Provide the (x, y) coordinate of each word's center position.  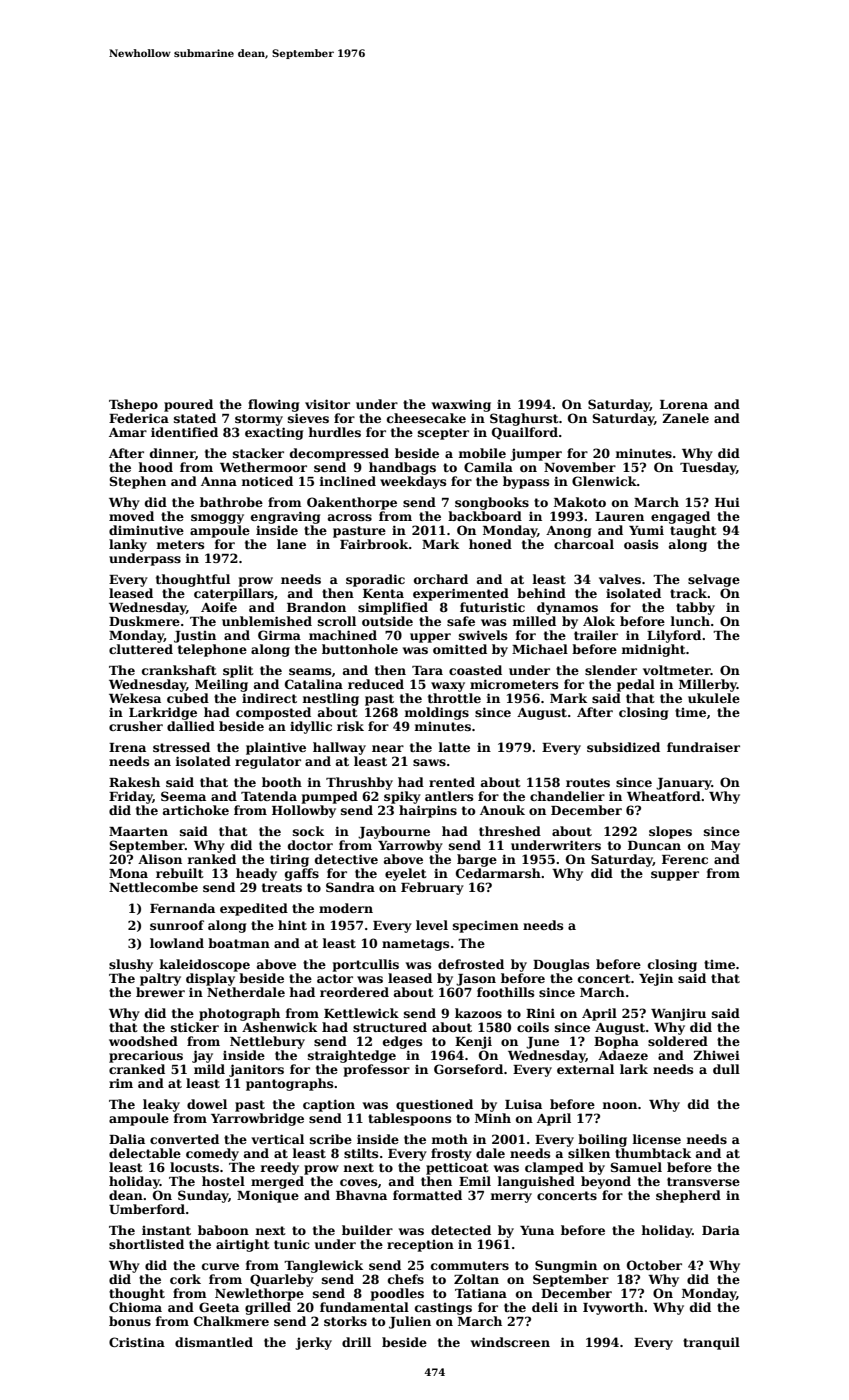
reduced (376, 684)
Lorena (684, 404)
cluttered (141, 649)
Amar (128, 432)
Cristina (137, 1342)
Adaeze (623, 1055)
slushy (131, 965)
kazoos (478, 1013)
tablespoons (409, 1119)
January (684, 784)
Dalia (127, 1139)
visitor (327, 404)
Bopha (616, 1042)
